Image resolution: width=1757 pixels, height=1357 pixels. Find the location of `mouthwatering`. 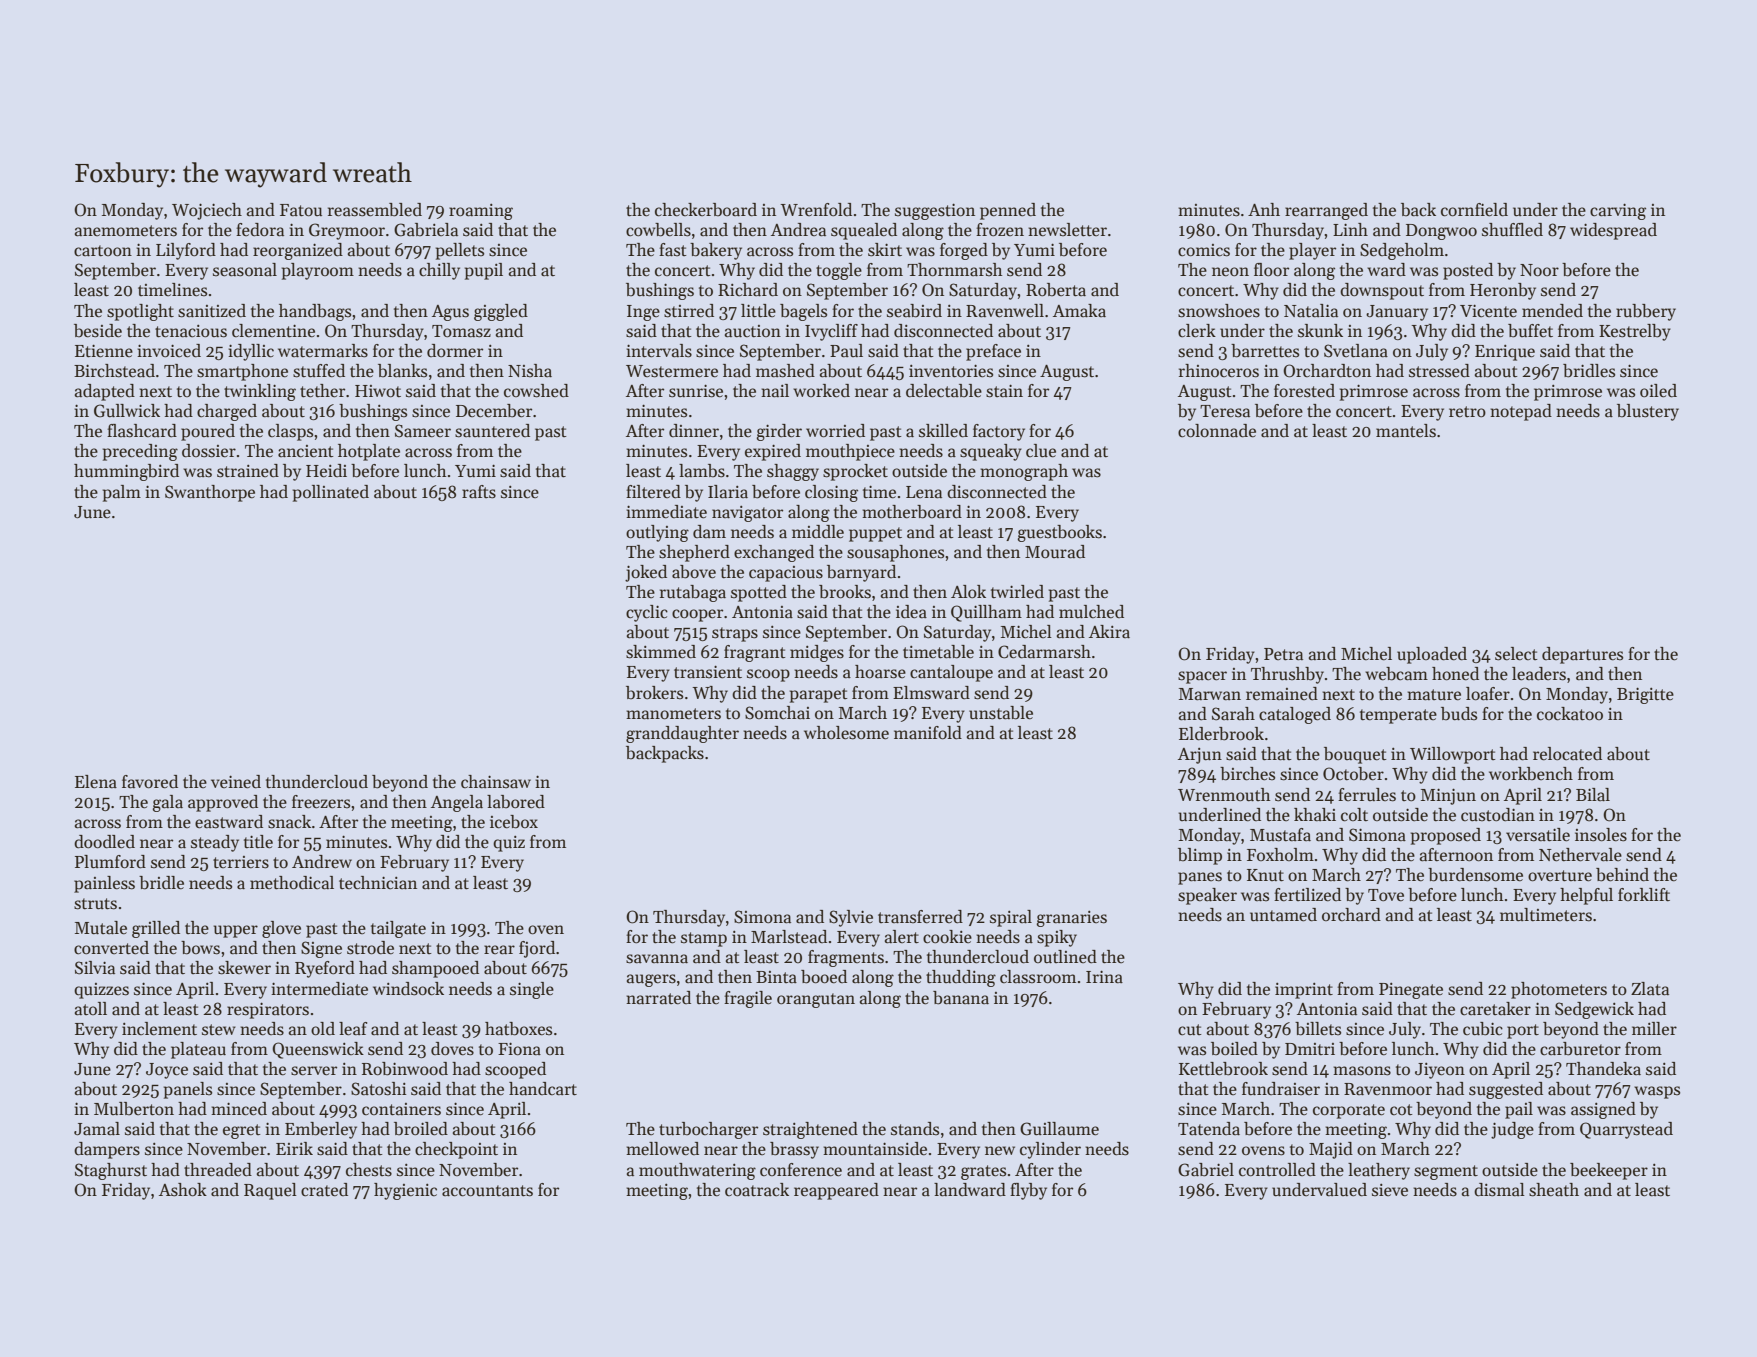

mouthwatering is located at coordinates (697, 1171).
